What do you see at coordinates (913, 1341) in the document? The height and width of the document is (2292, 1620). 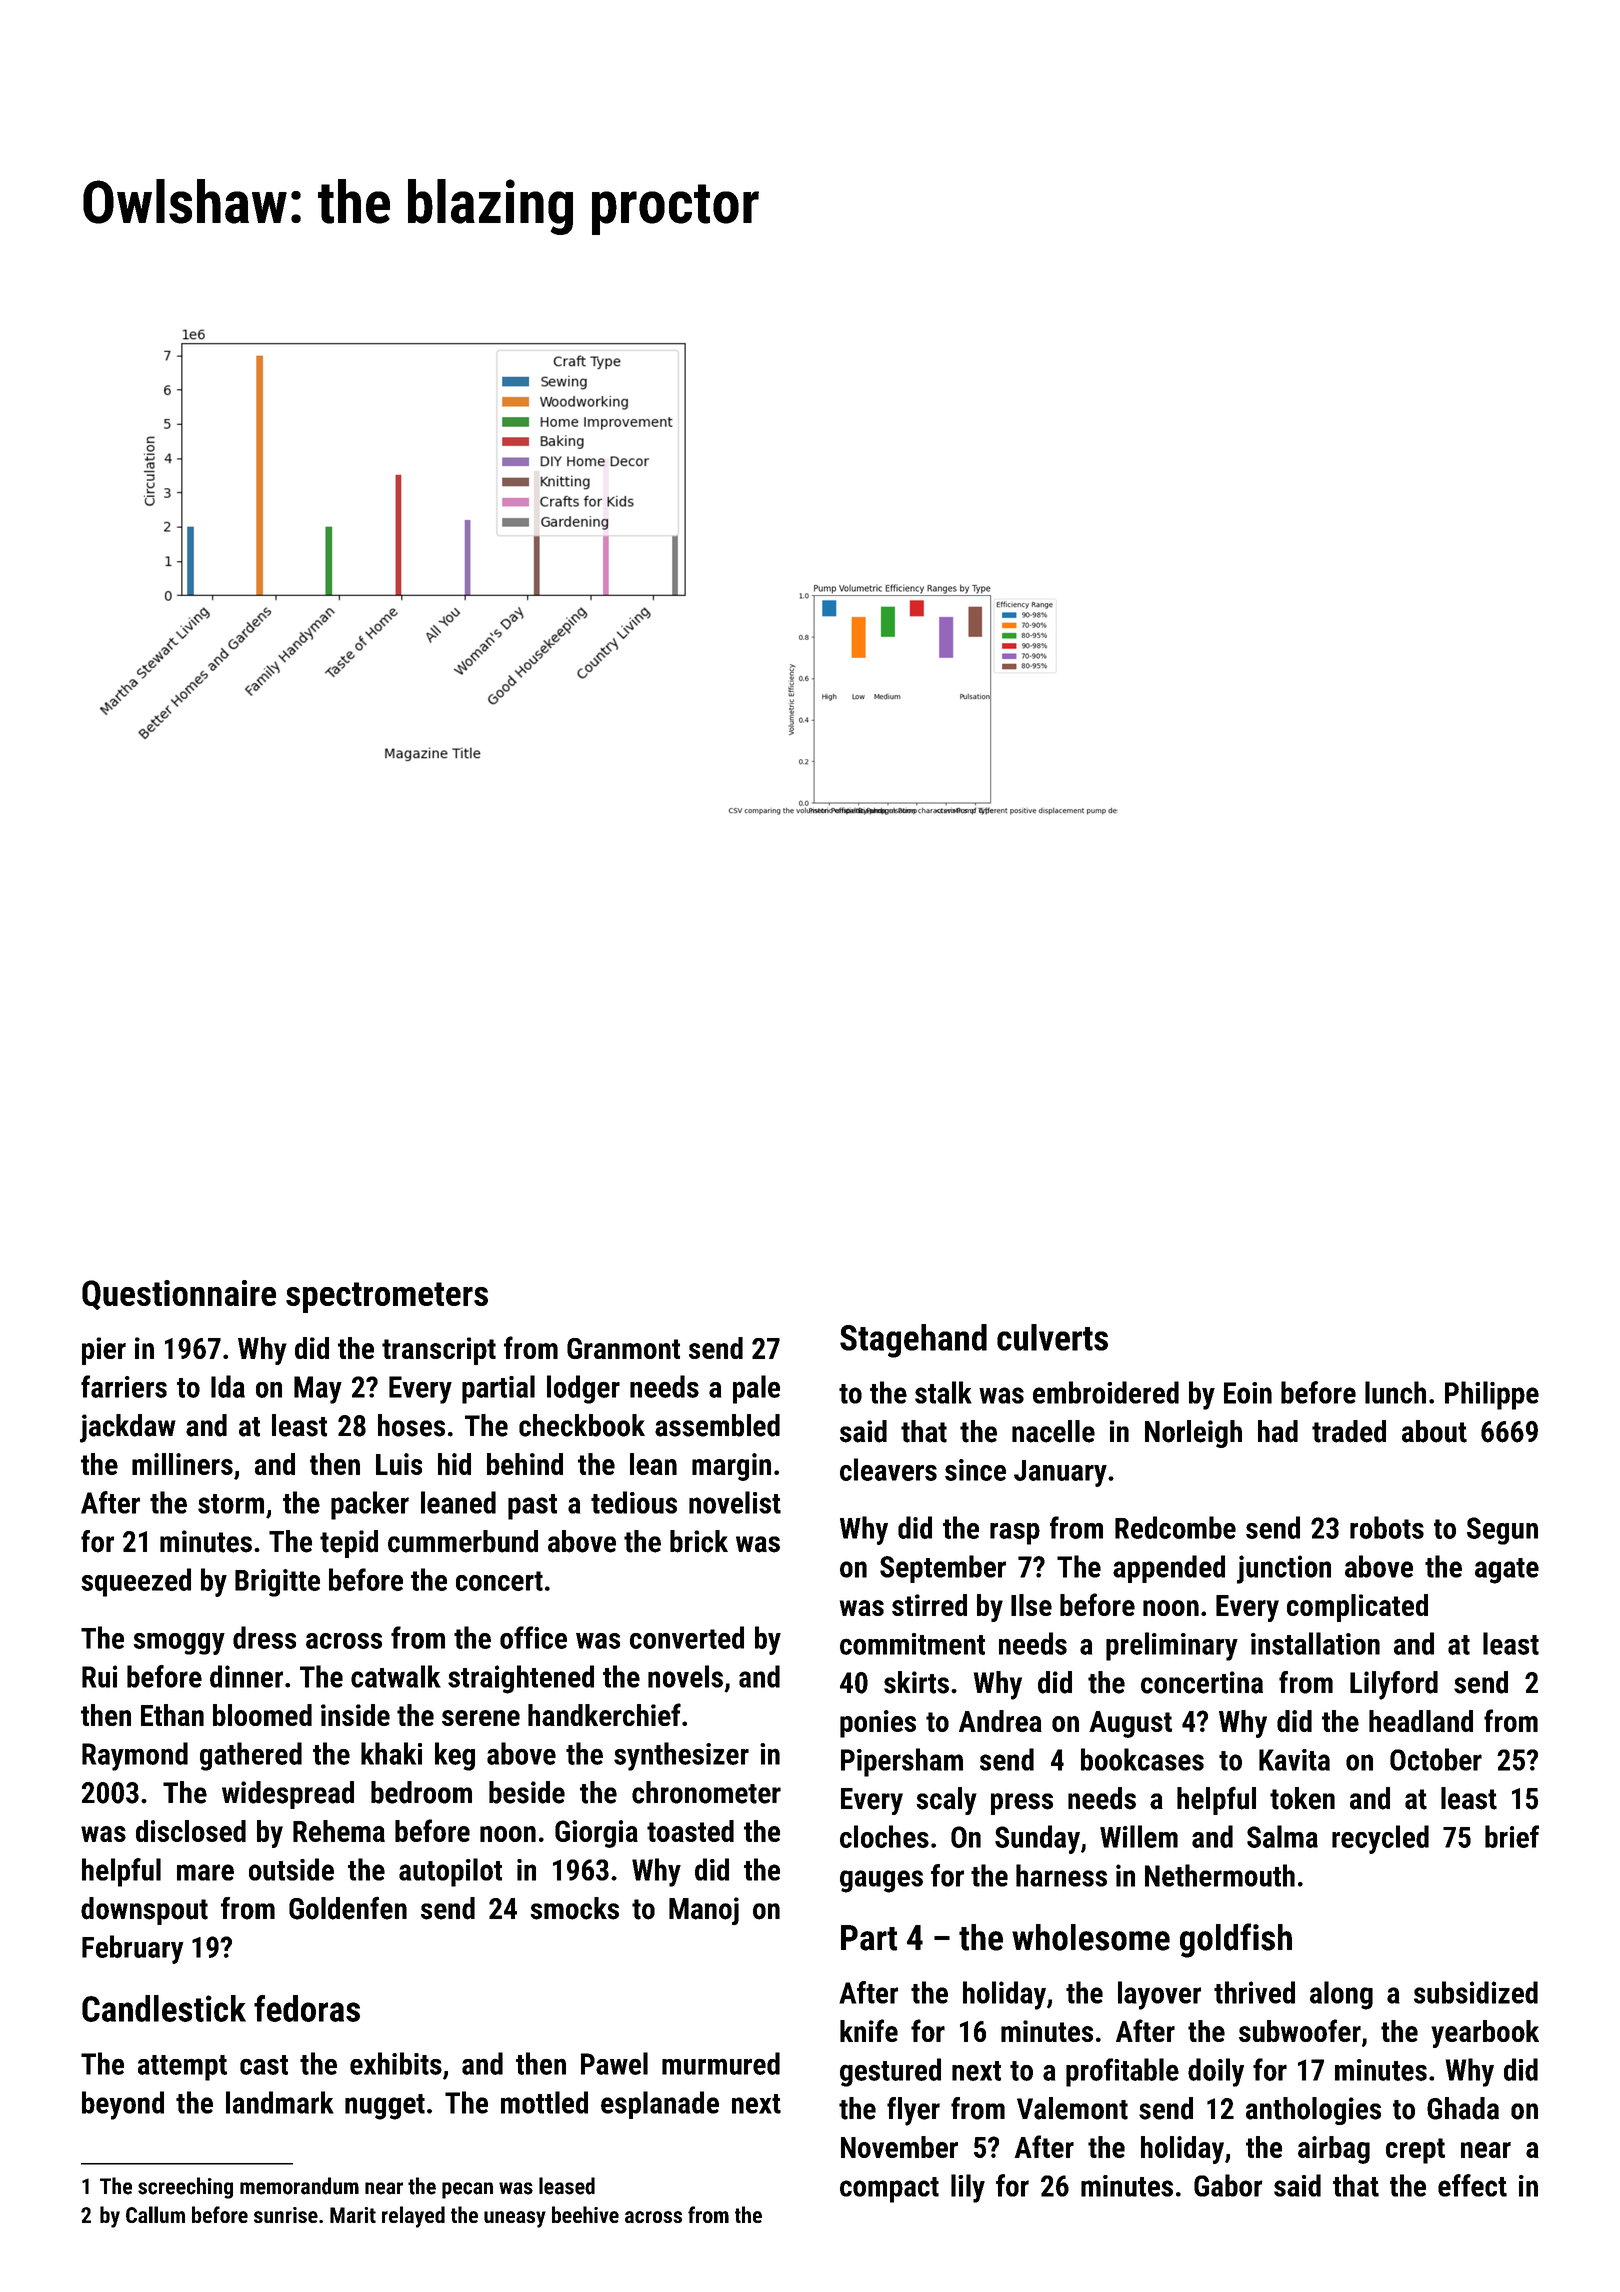 I see `Stagehand` at bounding box center [913, 1341].
